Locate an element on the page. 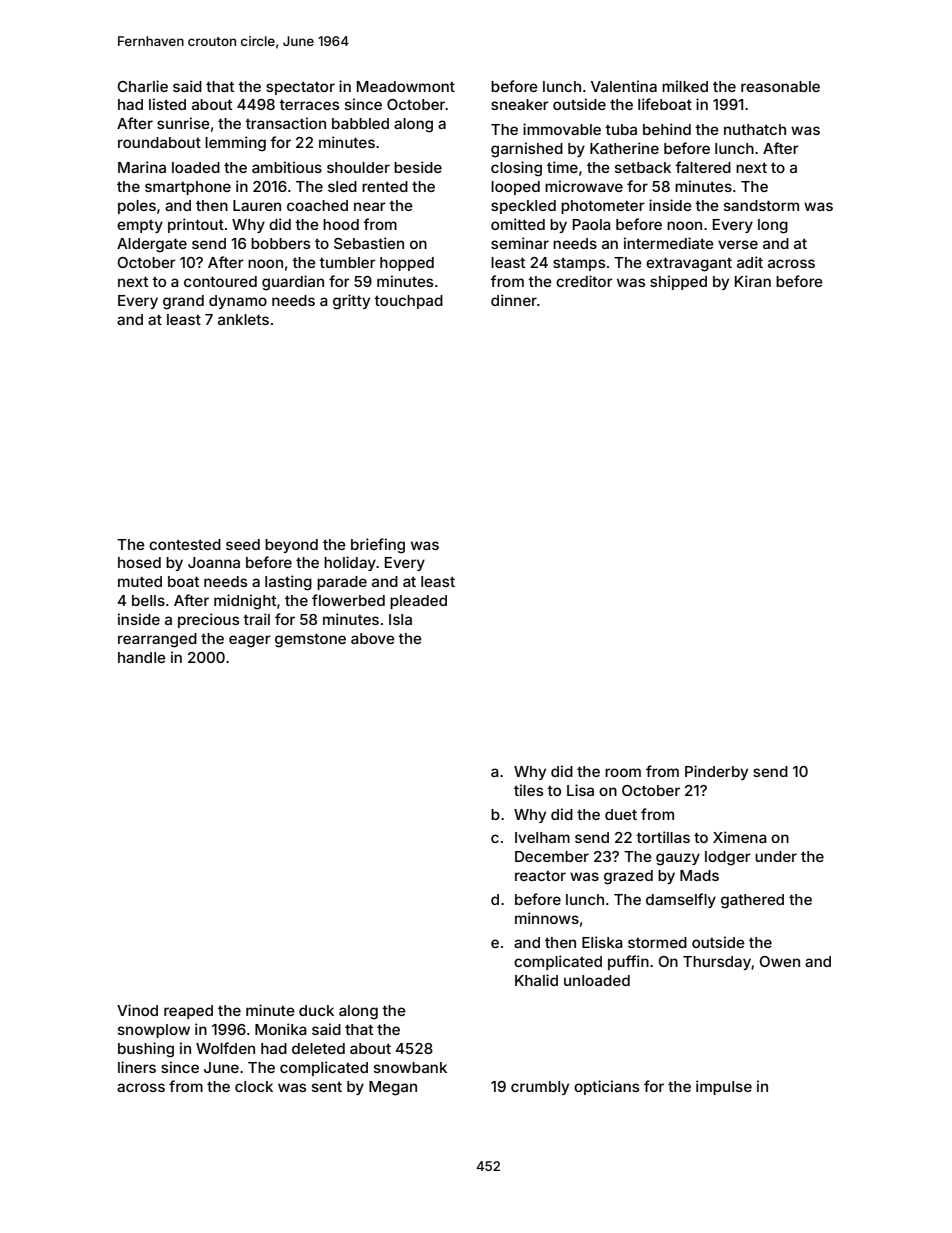 The height and width of the image is (1233, 952). Meadowmont is located at coordinates (406, 86).
